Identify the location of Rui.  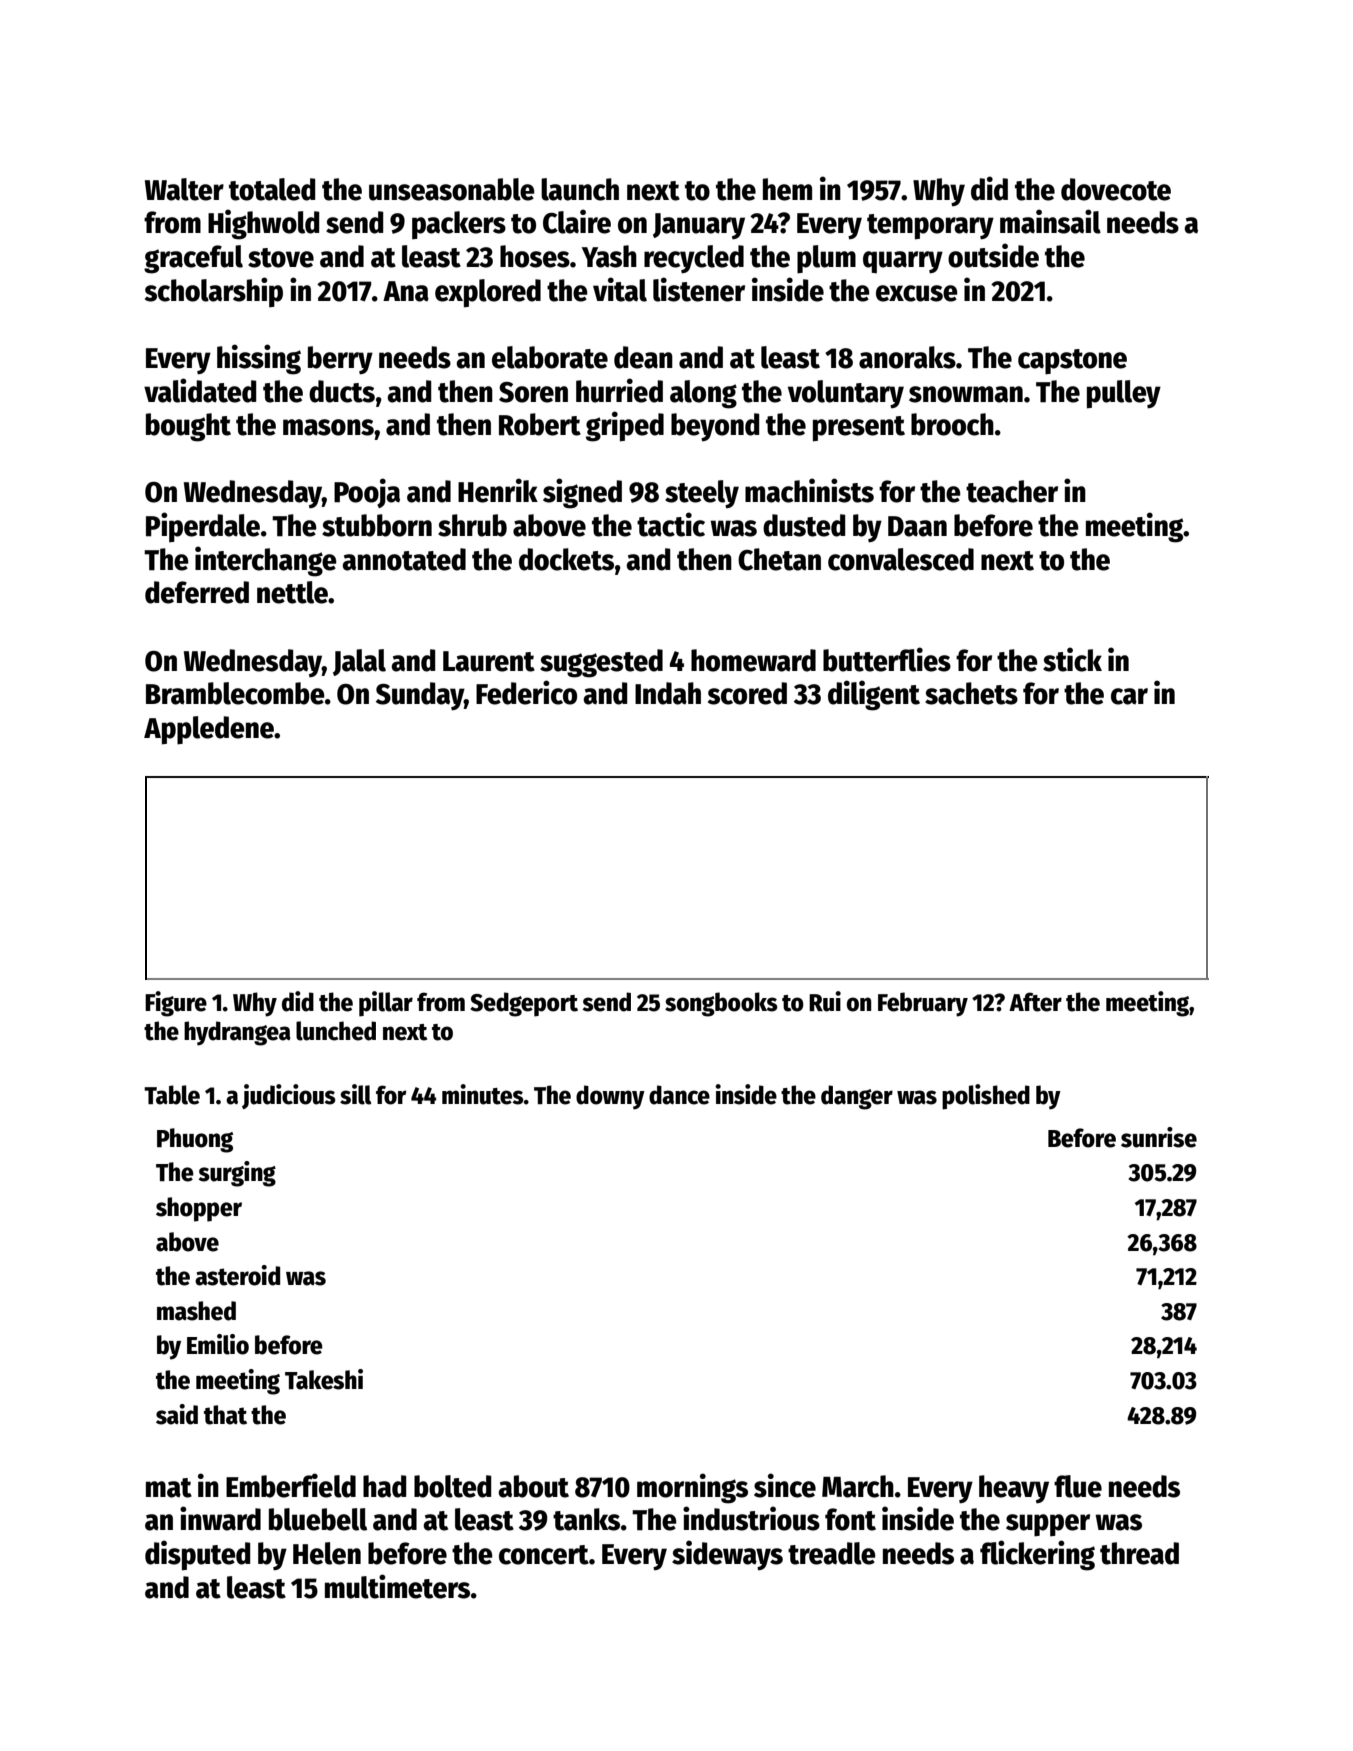
(825, 1001).
